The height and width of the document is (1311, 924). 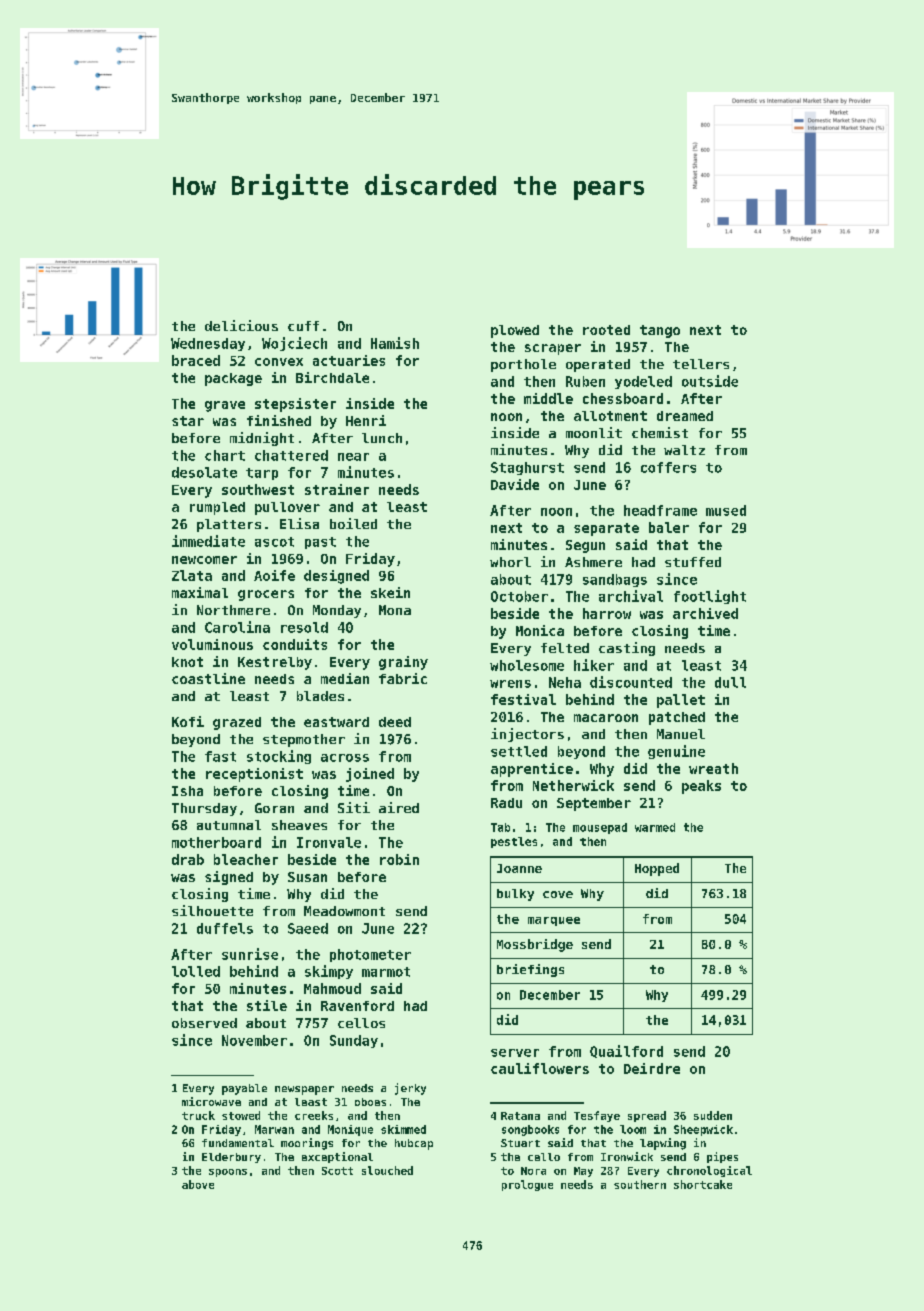 What do you see at coordinates (395, 343) in the document?
I see `Hamish` at bounding box center [395, 343].
